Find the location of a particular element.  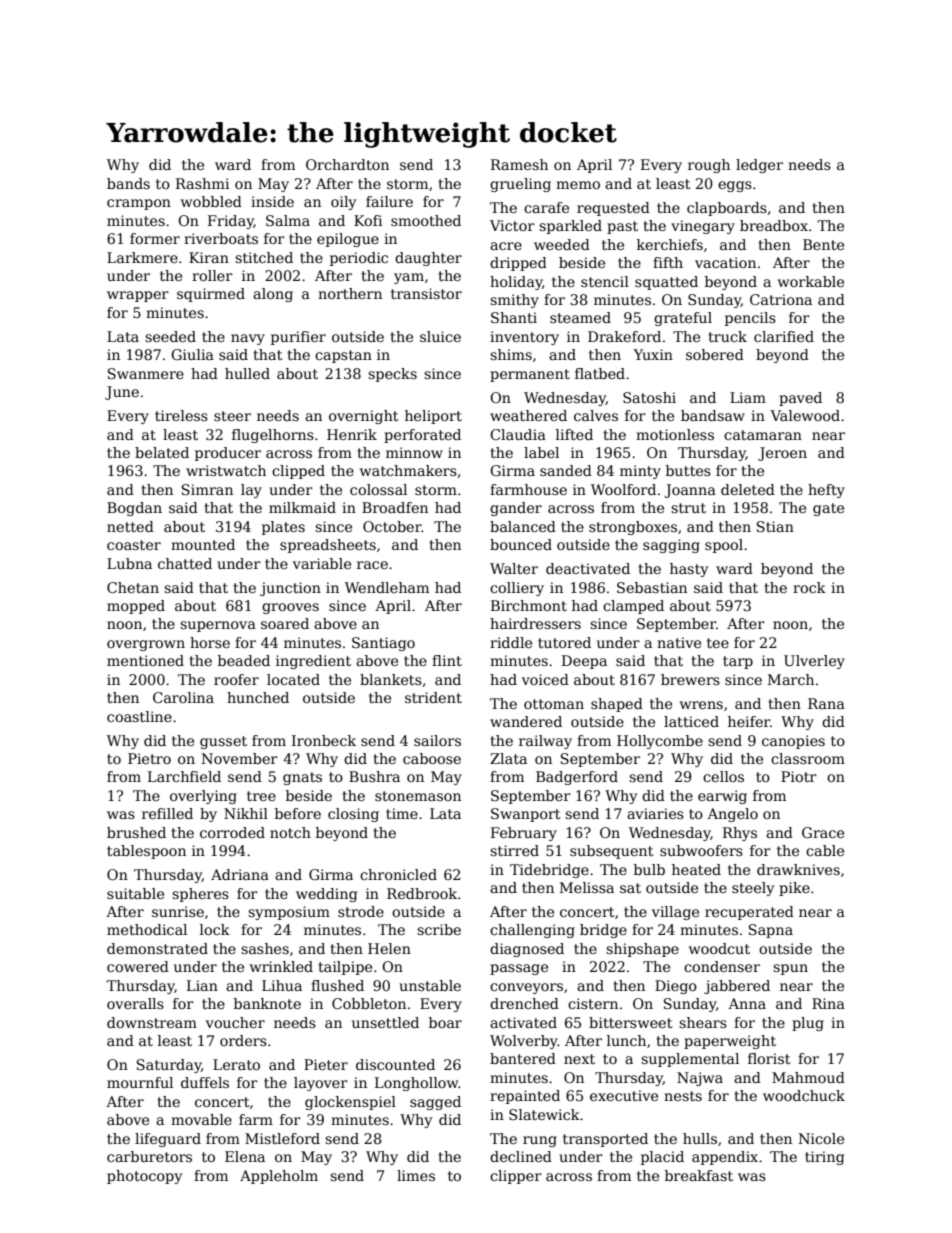

Salma is located at coordinates (288, 220).
